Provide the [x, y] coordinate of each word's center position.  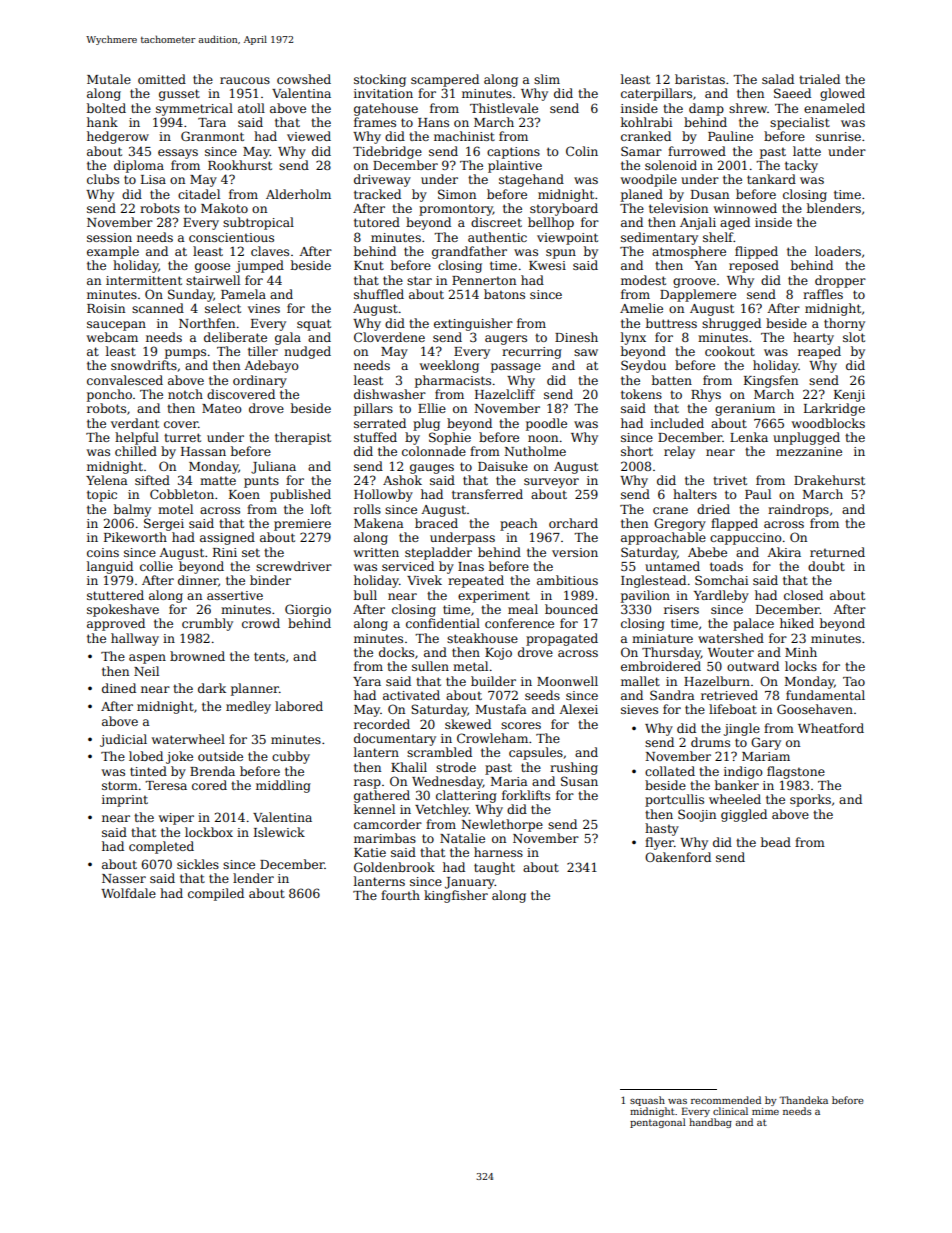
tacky [801, 166]
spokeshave [123, 610]
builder [493, 681]
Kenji [849, 396]
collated [670, 771]
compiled [216, 894]
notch [185, 394]
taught [494, 868]
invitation [383, 93]
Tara [212, 122]
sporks [810, 800]
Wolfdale [128, 893]
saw [586, 352]
